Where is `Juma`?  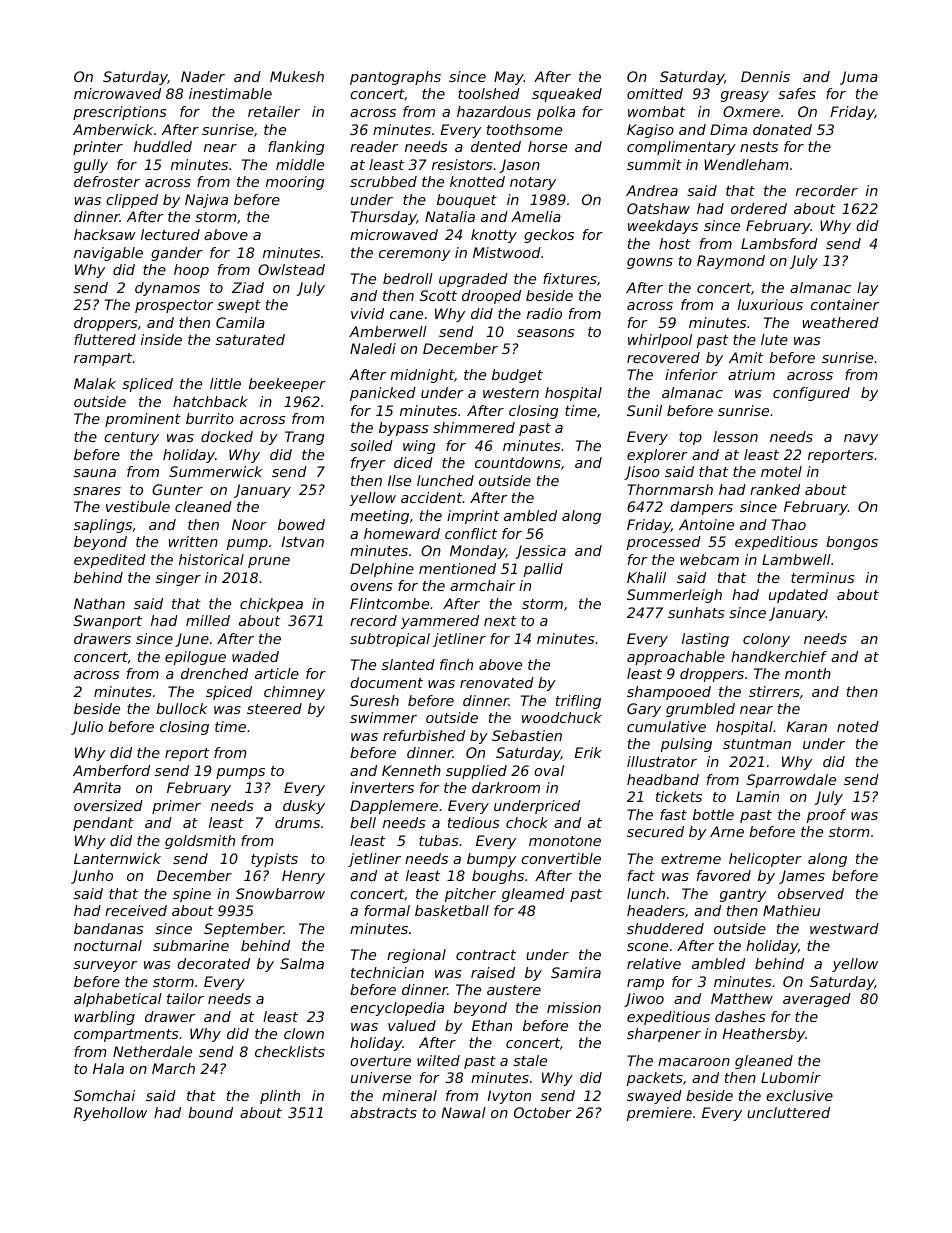 Juma is located at coordinates (859, 78).
